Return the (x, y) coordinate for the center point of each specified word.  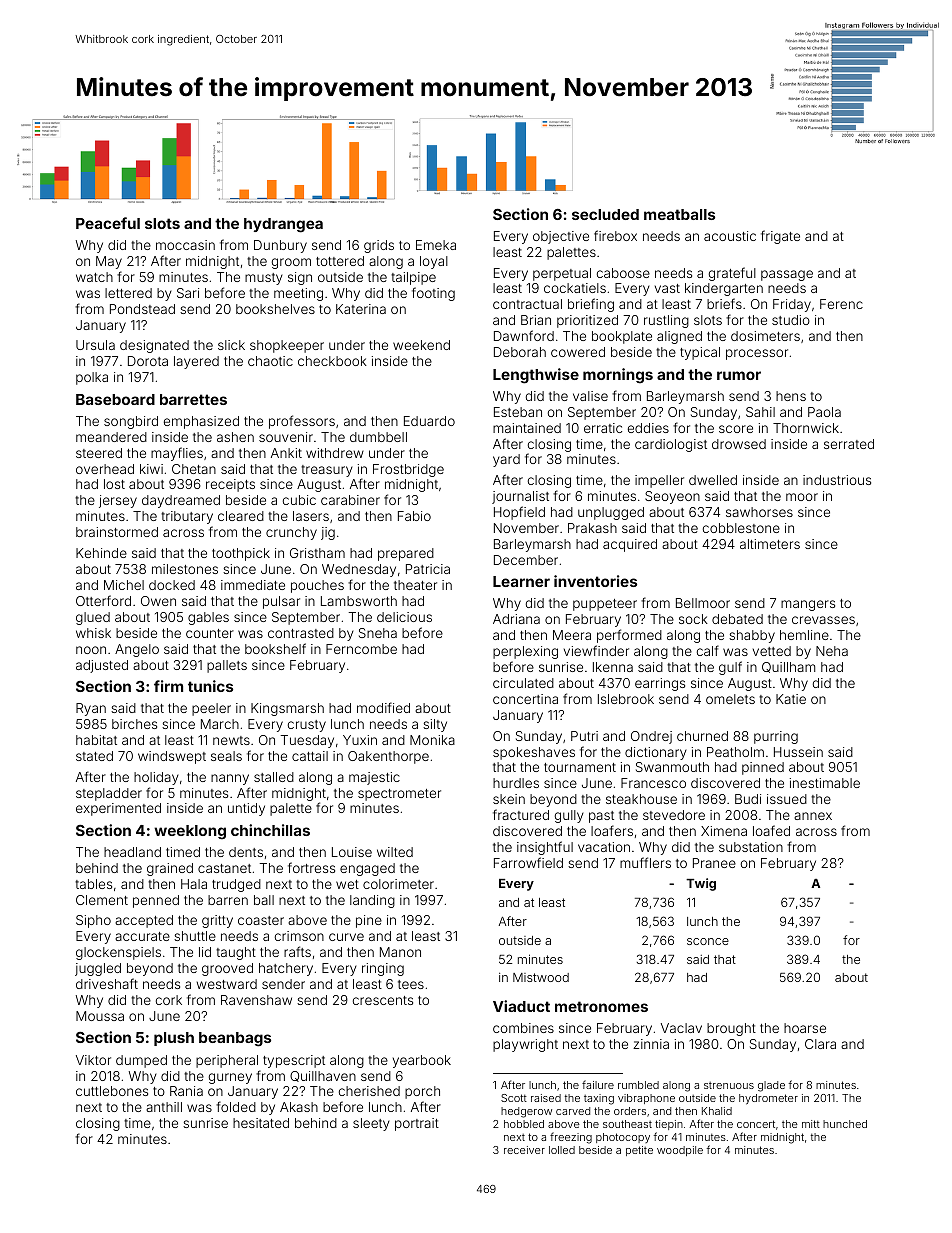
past (601, 817)
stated (94, 756)
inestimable (825, 783)
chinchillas (270, 830)
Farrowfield (528, 862)
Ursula (95, 345)
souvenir (286, 437)
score (736, 429)
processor (757, 354)
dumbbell (378, 437)
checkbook (332, 361)
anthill (164, 1107)
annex (813, 816)
